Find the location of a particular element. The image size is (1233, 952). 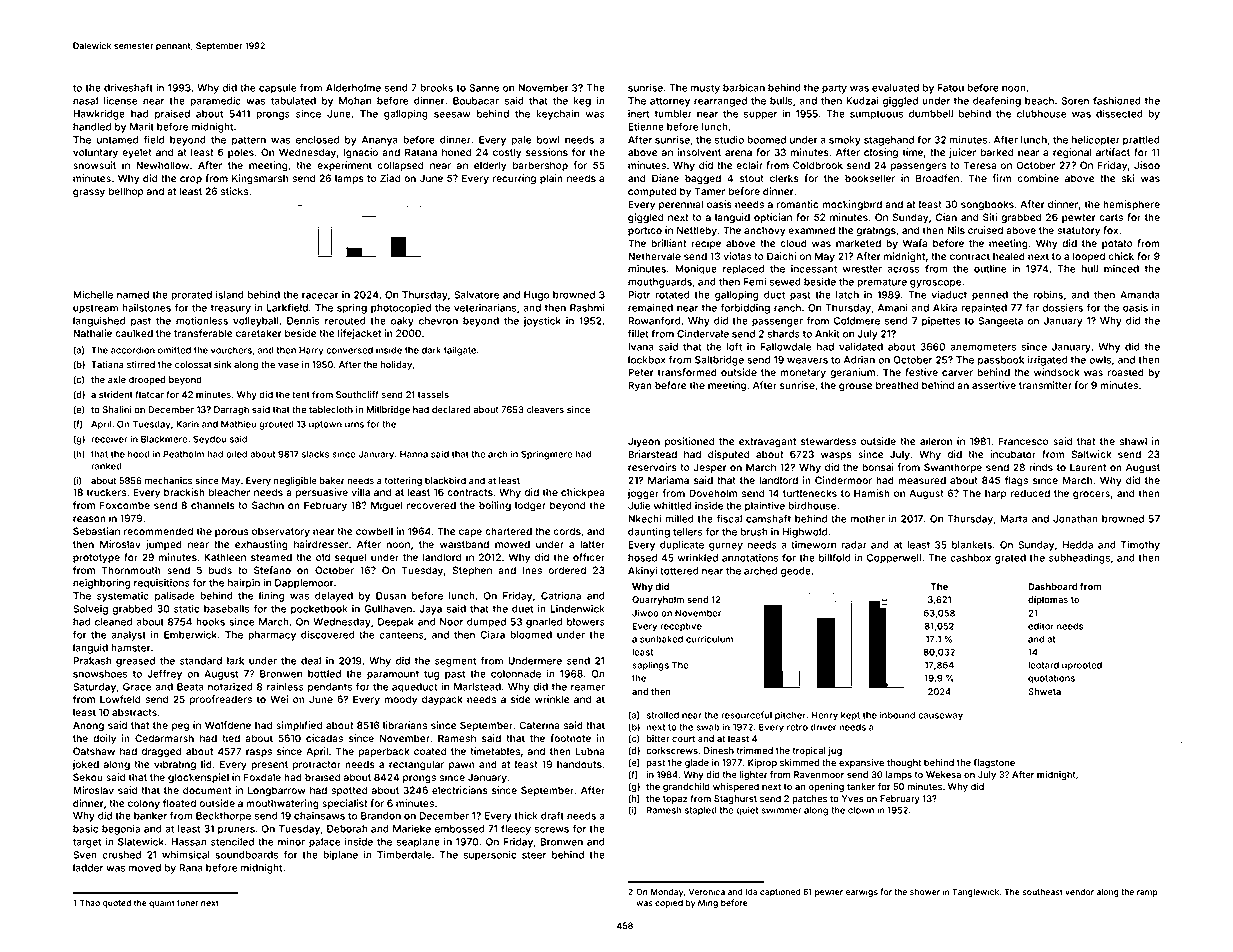

delayed is located at coordinates (334, 597).
